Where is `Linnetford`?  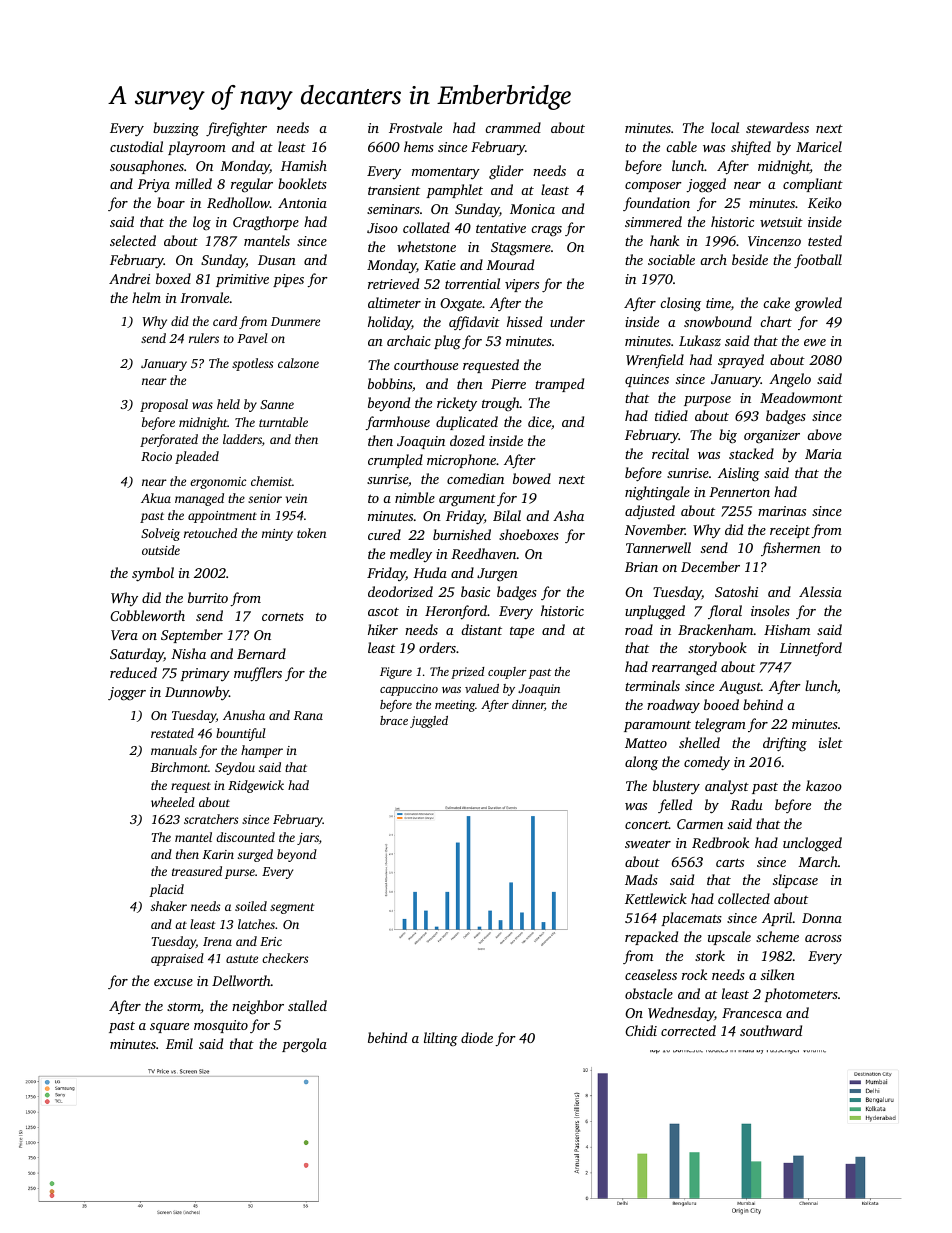 Linnetford is located at coordinates (811, 649).
